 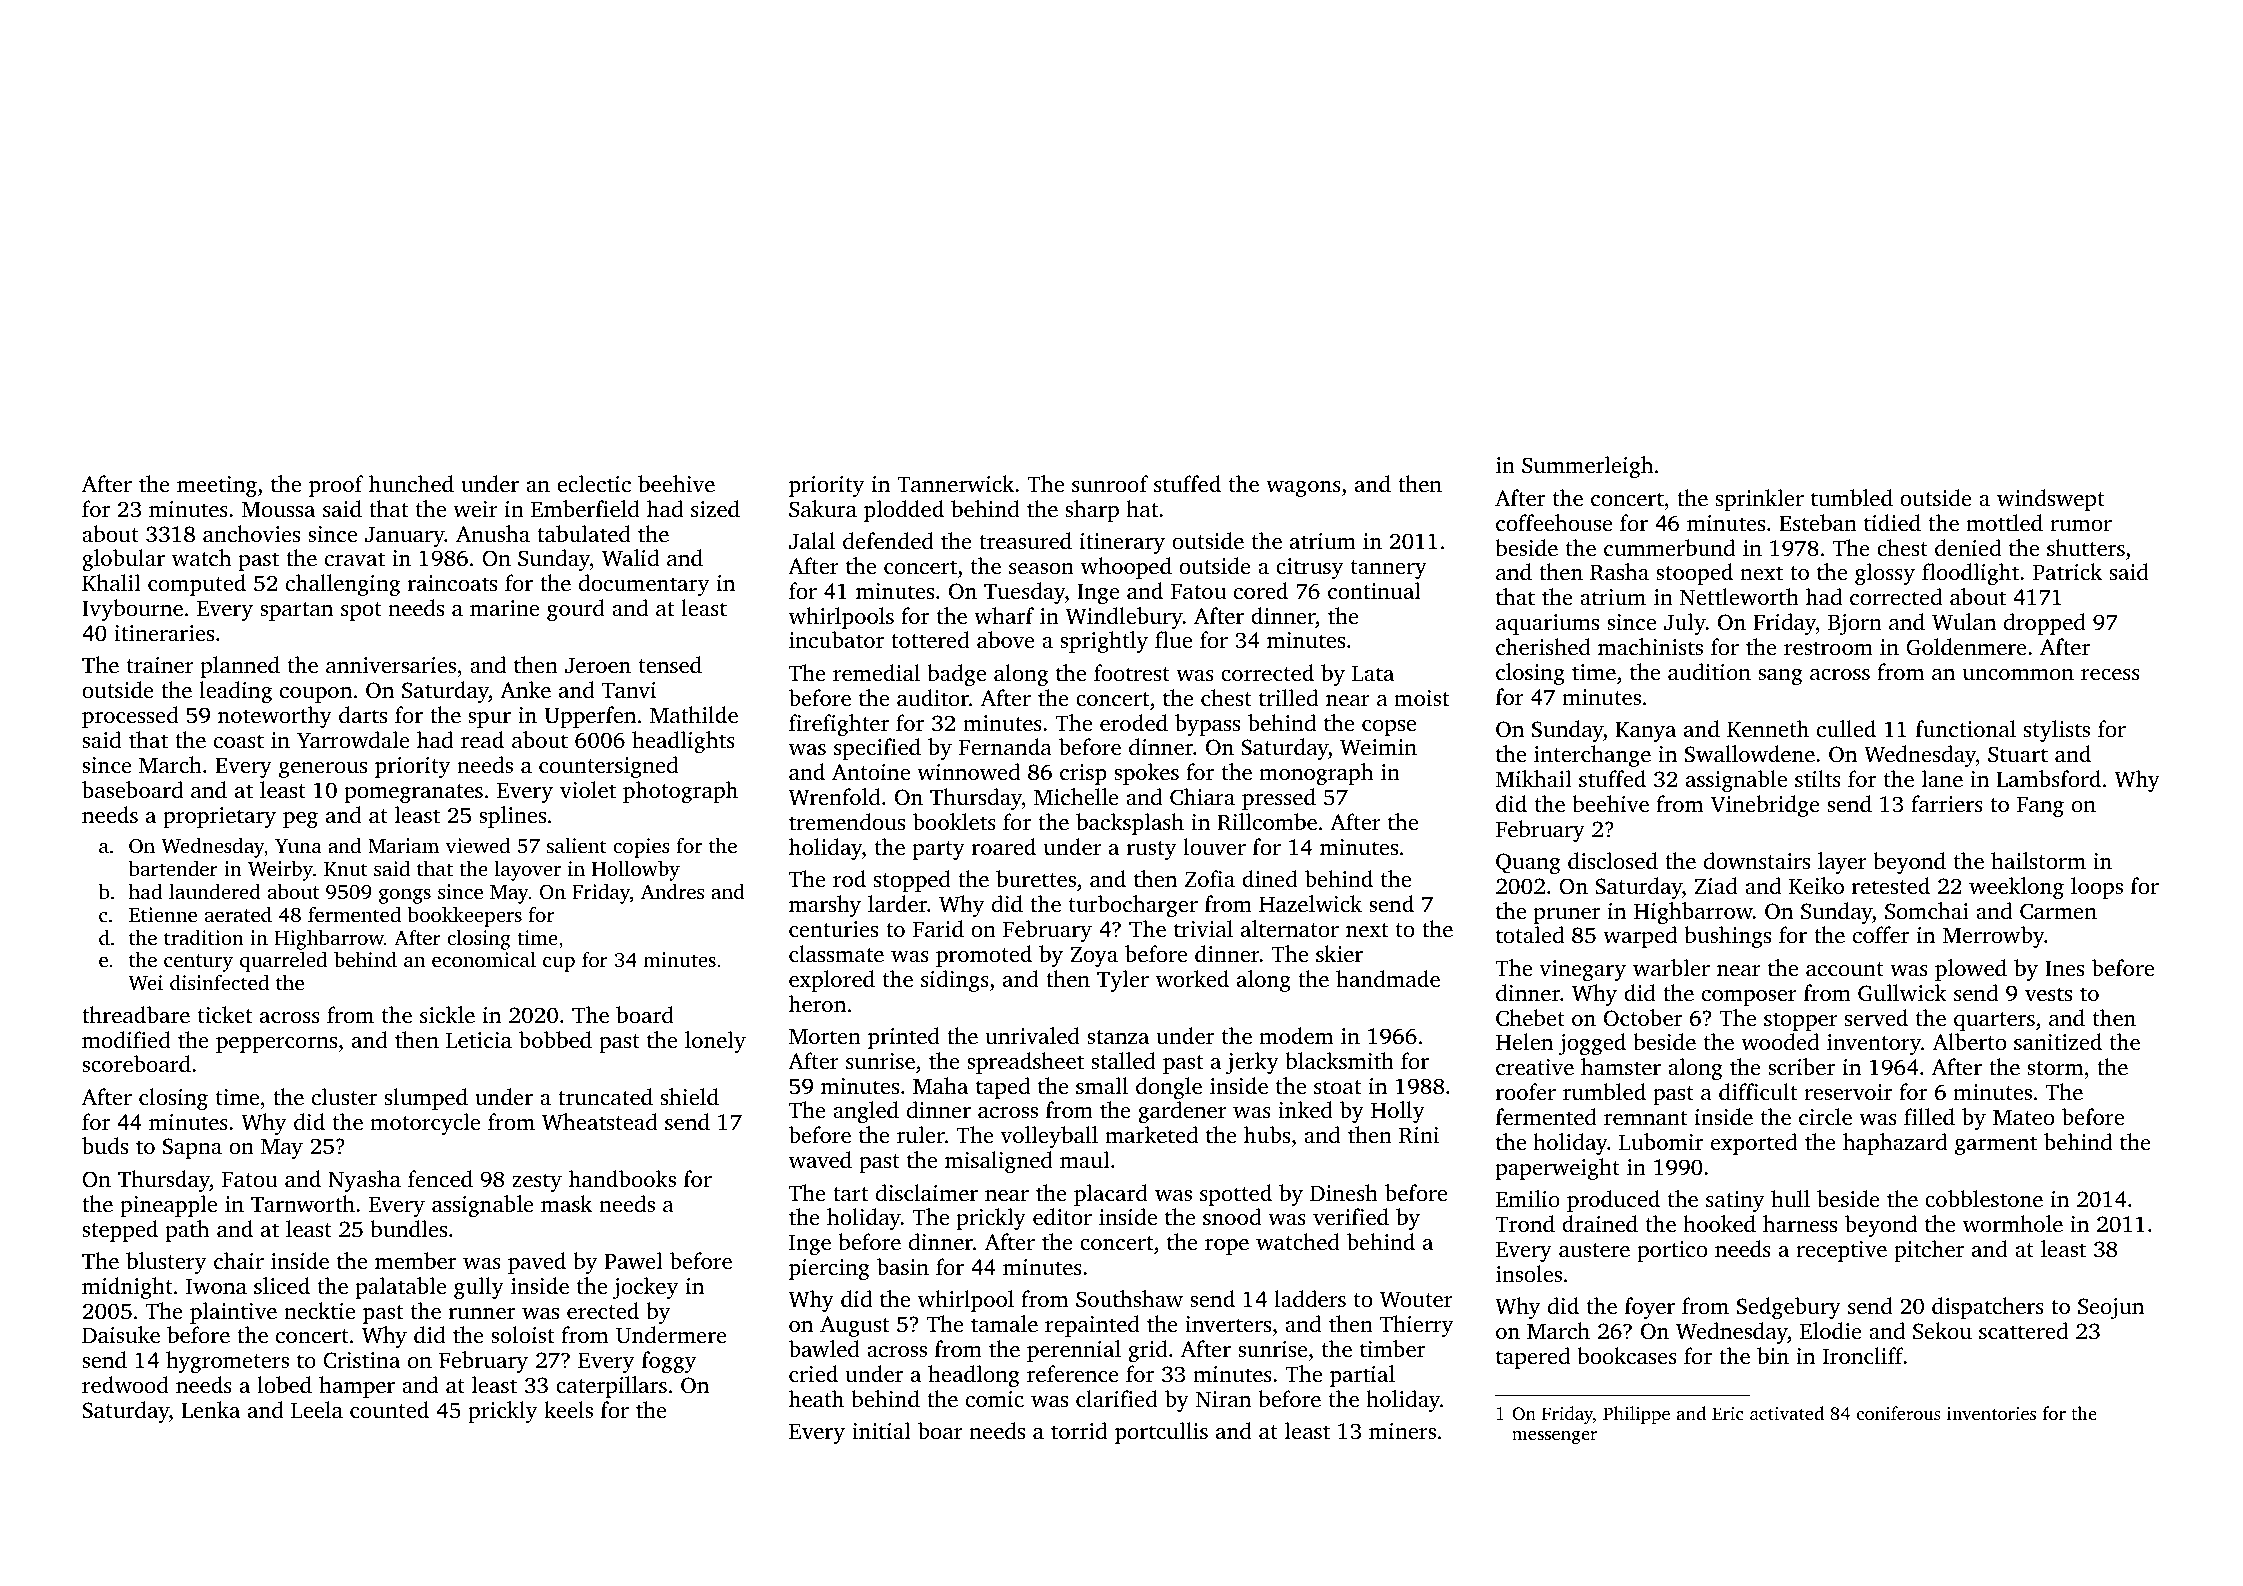 What do you see at coordinates (1303, 489) in the document?
I see `wagons` at bounding box center [1303, 489].
